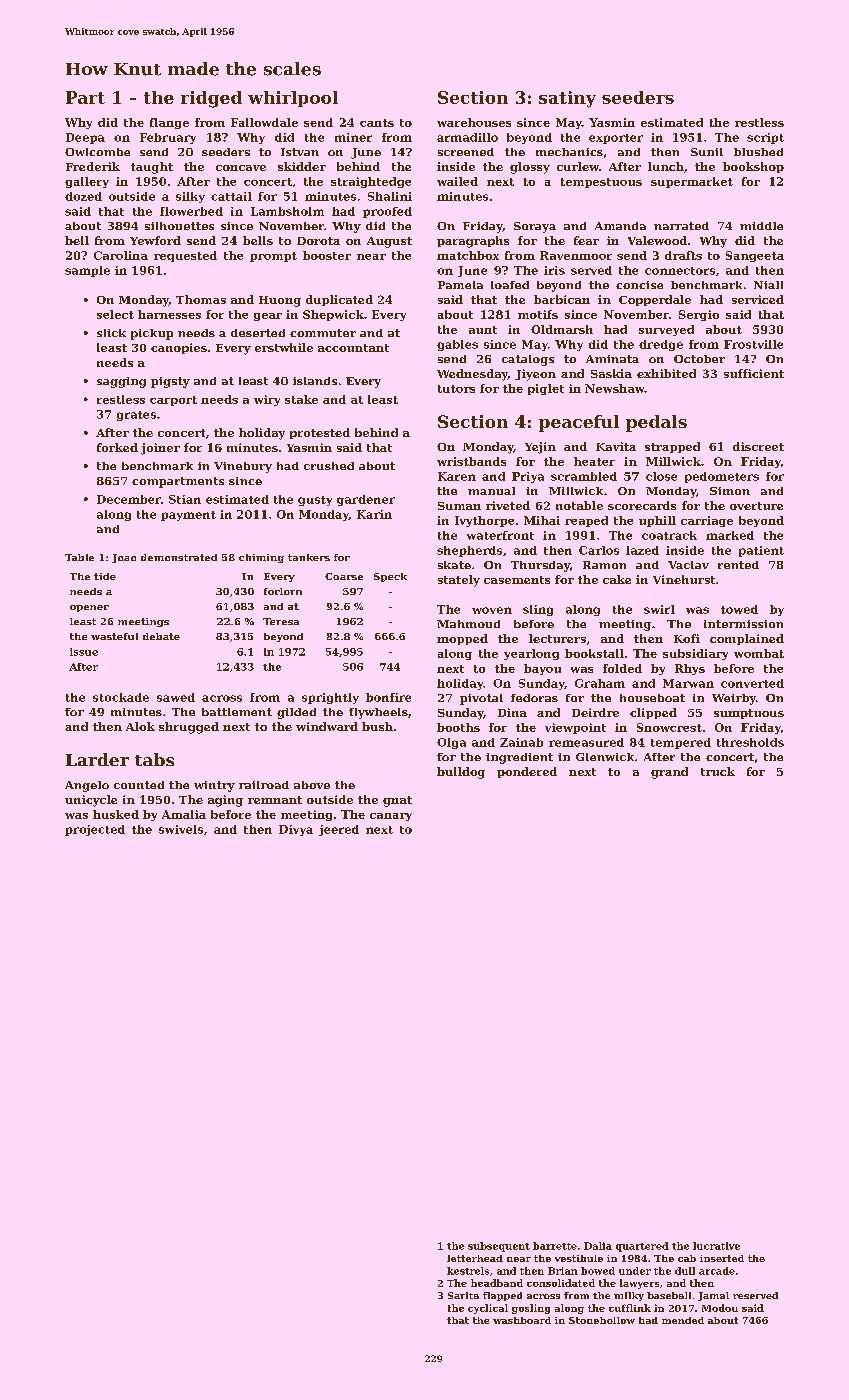 Image resolution: width=849 pixels, height=1400 pixels. What do you see at coordinates (391, 817) in the screenshot?
I see `canary` at bounding box center [391, 817].
